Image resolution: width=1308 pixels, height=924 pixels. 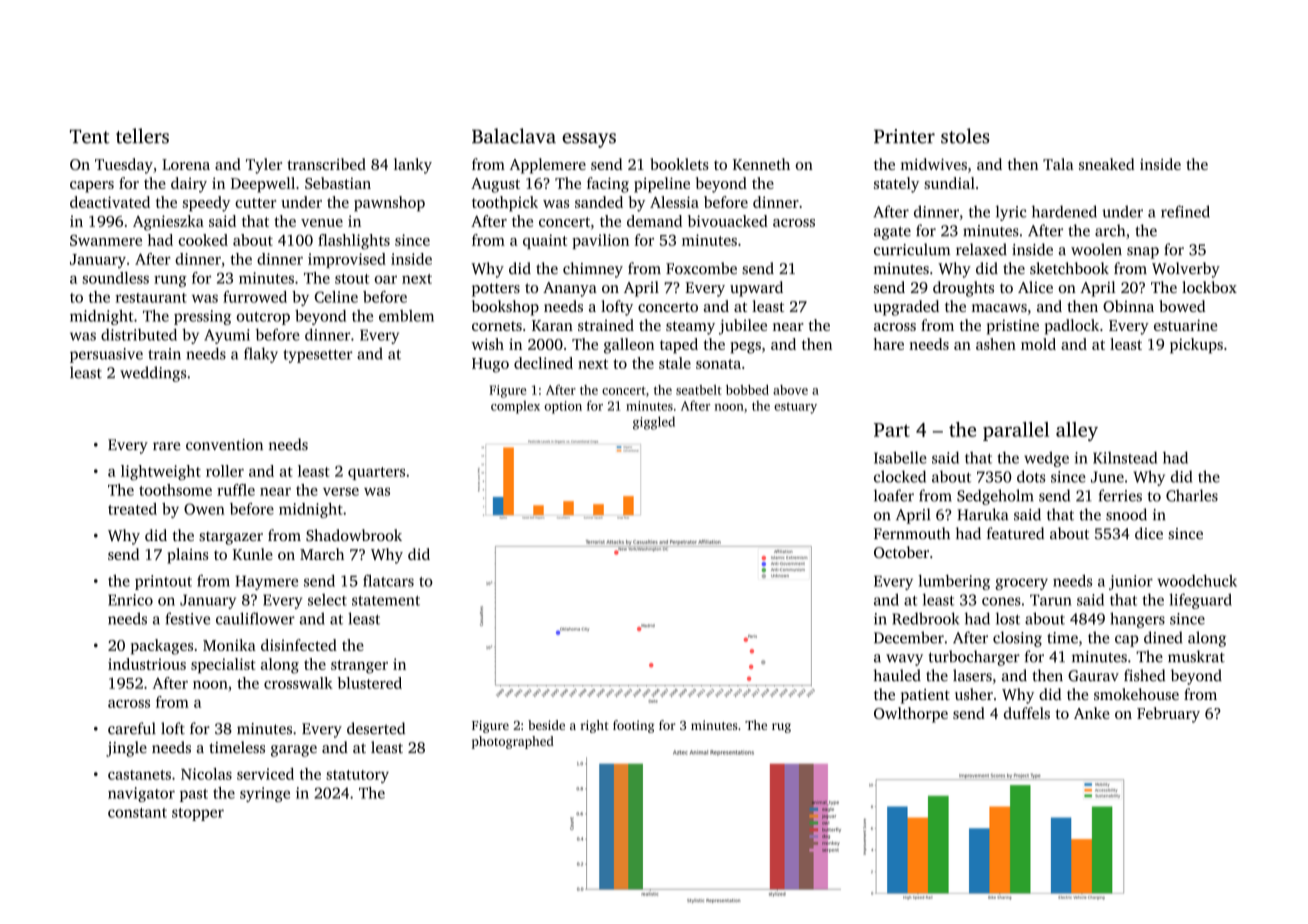 I want to click on Enrico, so click(x=130, y=600).
